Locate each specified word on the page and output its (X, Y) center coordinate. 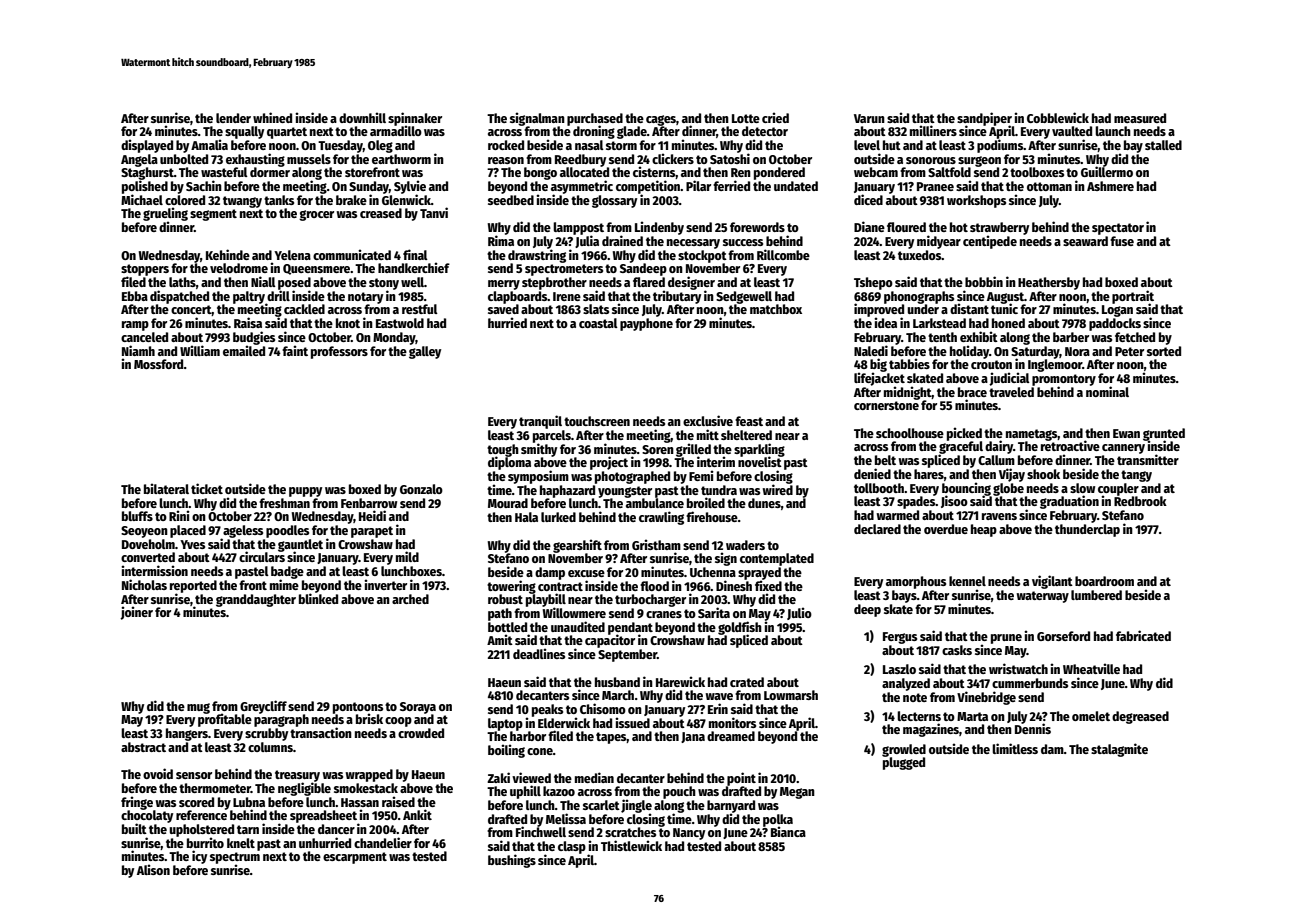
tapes (611, 738)
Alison (153, 869)
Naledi (871, 350)
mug (198, 708)
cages (661, 120)
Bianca (788, 832)
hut (892, 145)
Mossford (159, 364)
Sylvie (410, 187)
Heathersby (1049, 283)
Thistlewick (631, 845)
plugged (904, 763)
